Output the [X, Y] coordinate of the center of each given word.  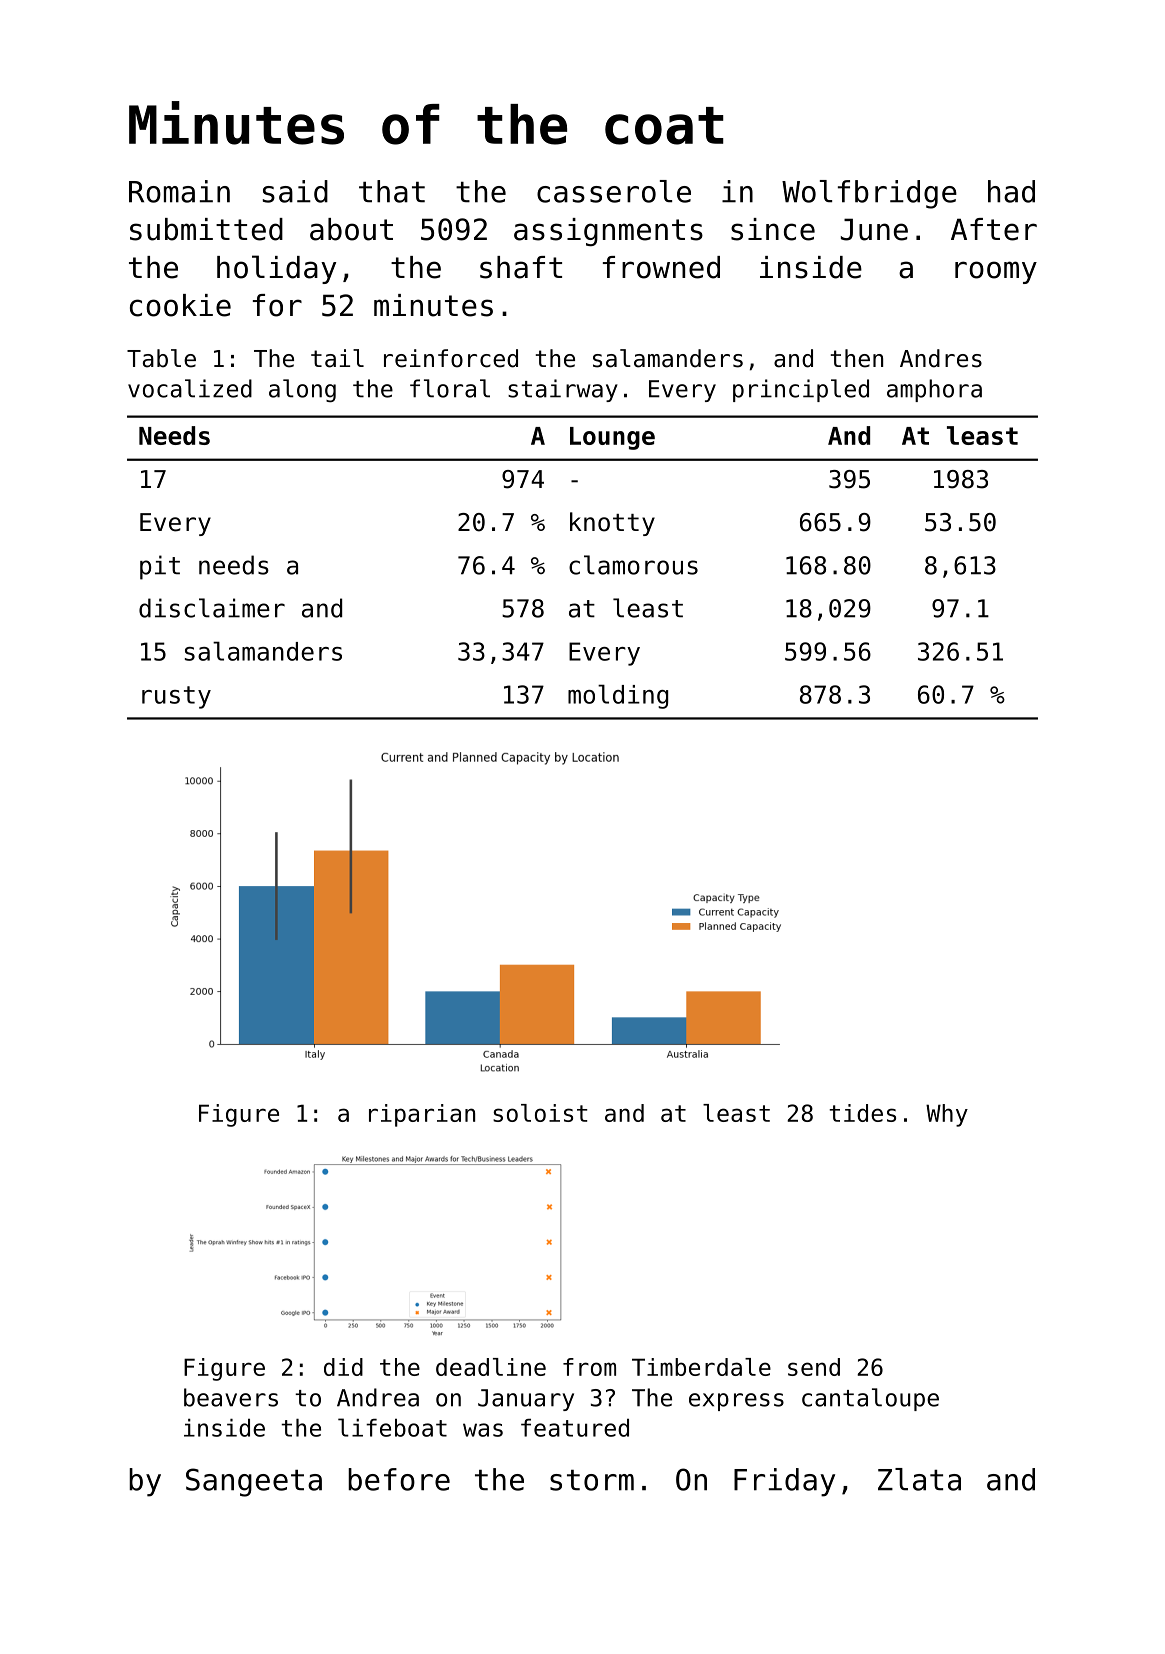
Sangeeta [254, 1482]
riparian [422, 1115]
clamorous [633, 565]
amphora [934, 390]
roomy [996, 272]
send [814, 1367]
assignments [608, 232]
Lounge [612, 438]
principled [801, 390]
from [589, 1367]
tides [862, 1113]
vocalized [190, 388]
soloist [540, 1113]
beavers [231, 1397]
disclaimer [212, 608]
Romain [179, 191]
